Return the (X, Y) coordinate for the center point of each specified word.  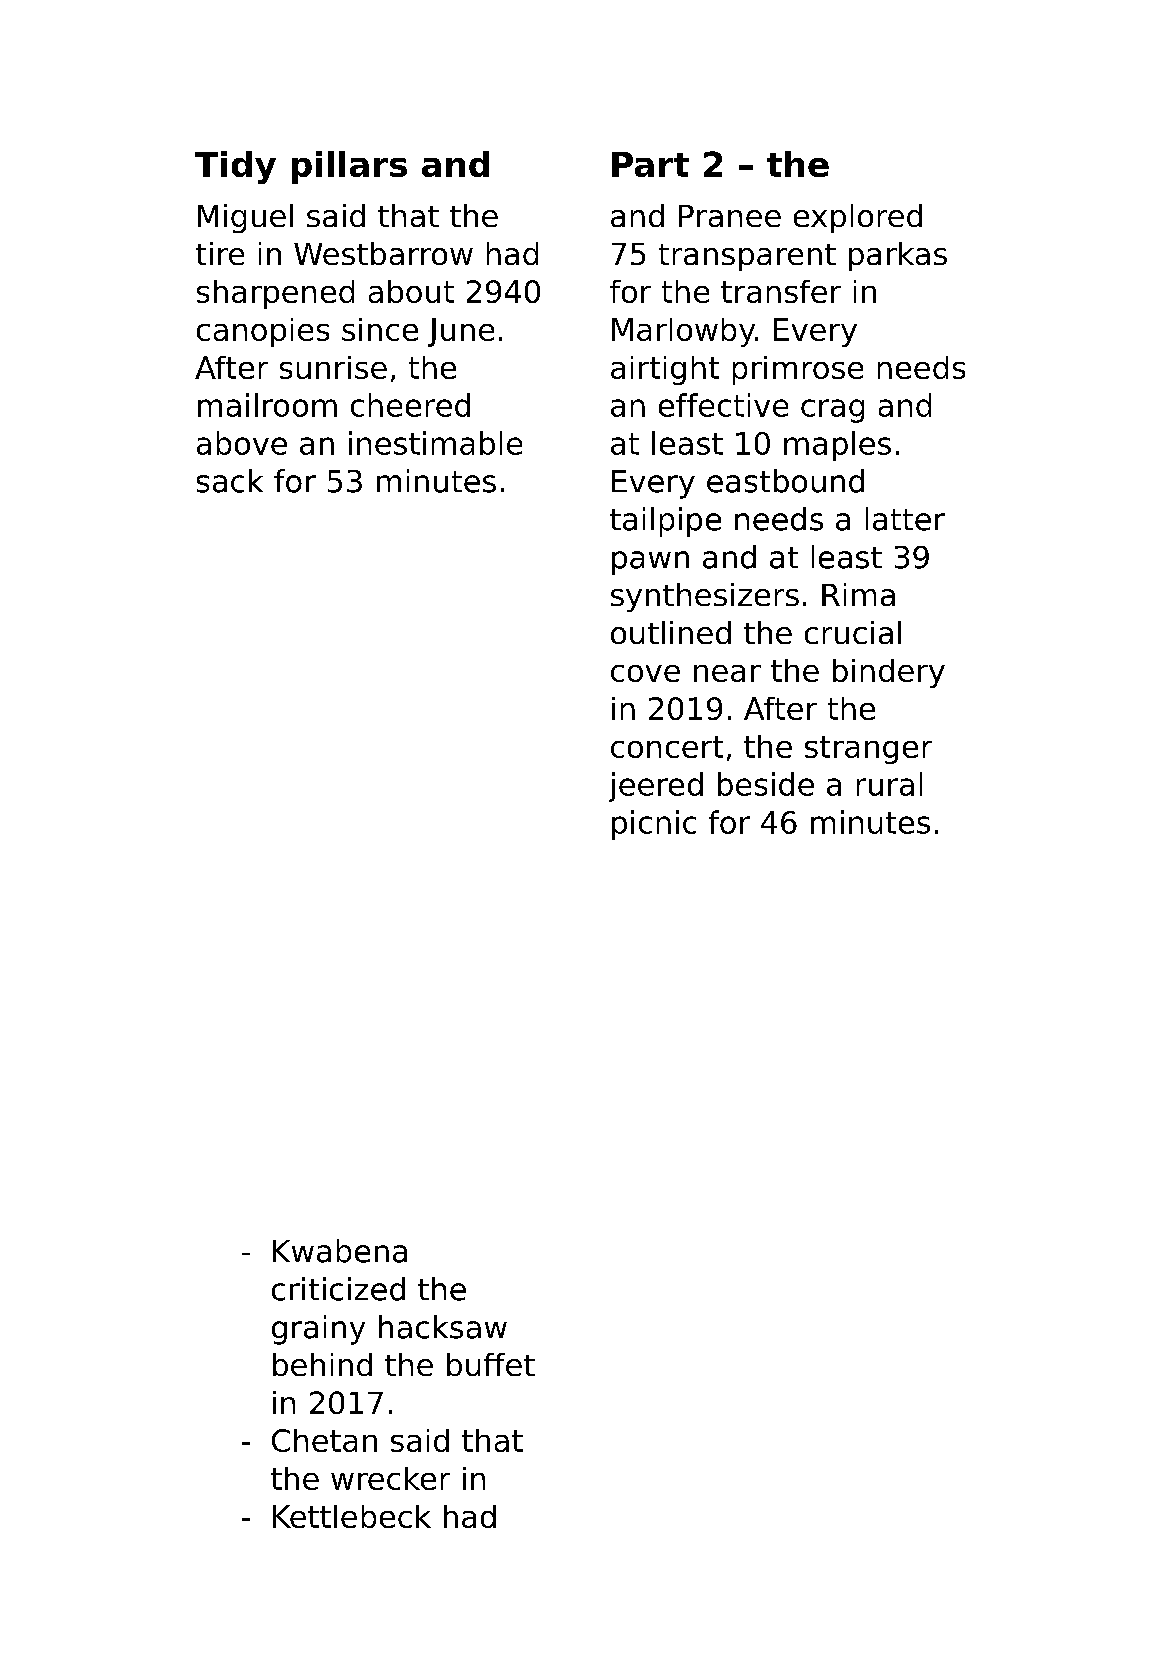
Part (650, 164)
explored (858, 218)
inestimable (435, 443)
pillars (349, 167)
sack (230, 481)
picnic (654, 825)
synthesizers (705, 597)
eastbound (785, 481)
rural (889, 784)
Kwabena (340, 1251)
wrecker (390, 1478)
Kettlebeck (352, 1516)
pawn (650, 563)
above (242, 443)
